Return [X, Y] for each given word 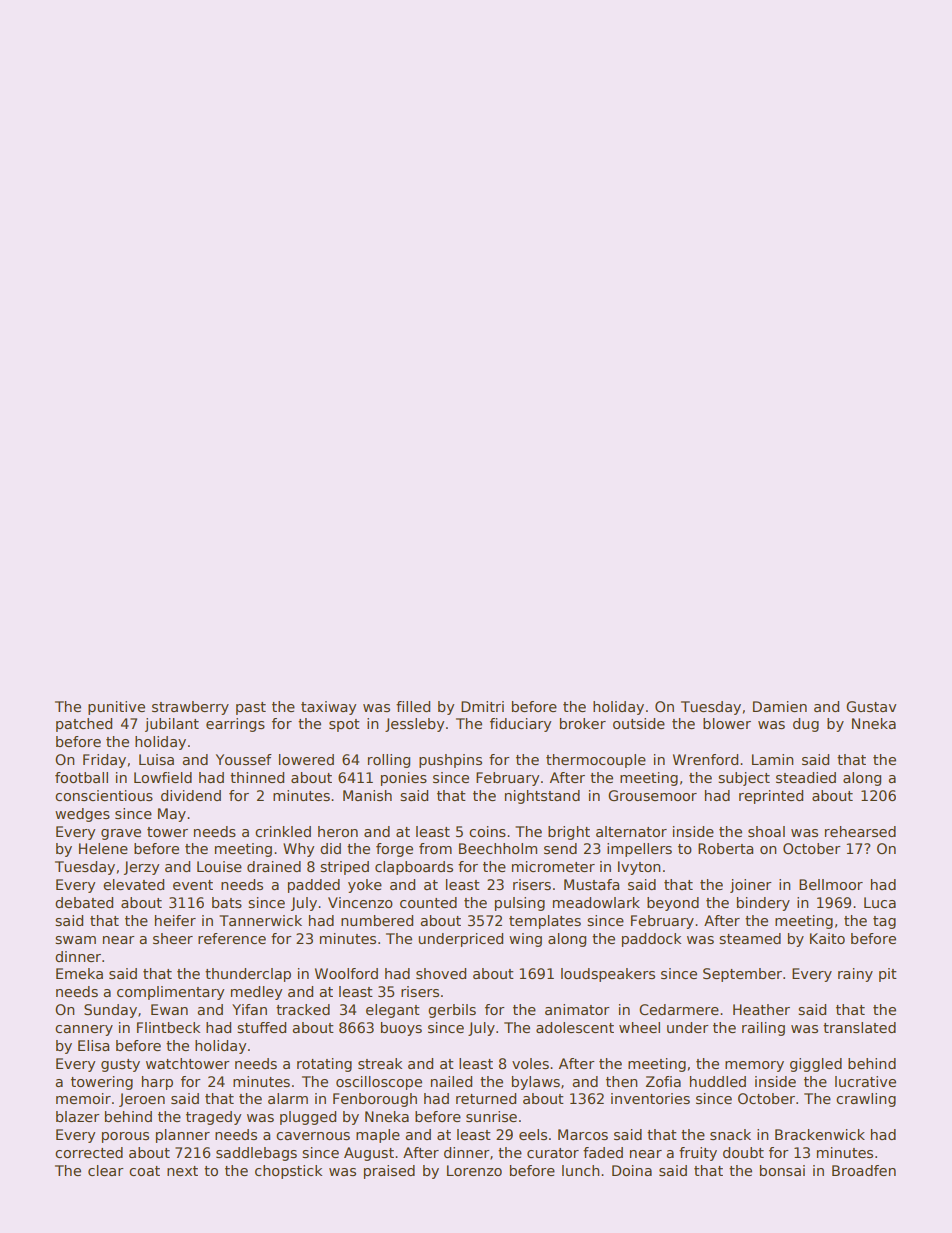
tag [884, 922]
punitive [116, 708]
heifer [175, 920]
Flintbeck [168, 1027]
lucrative [865, 1081]
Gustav [871, 706]
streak [380, 1063]
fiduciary [520, 725]
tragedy [213, 1118]
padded [314, 886]
